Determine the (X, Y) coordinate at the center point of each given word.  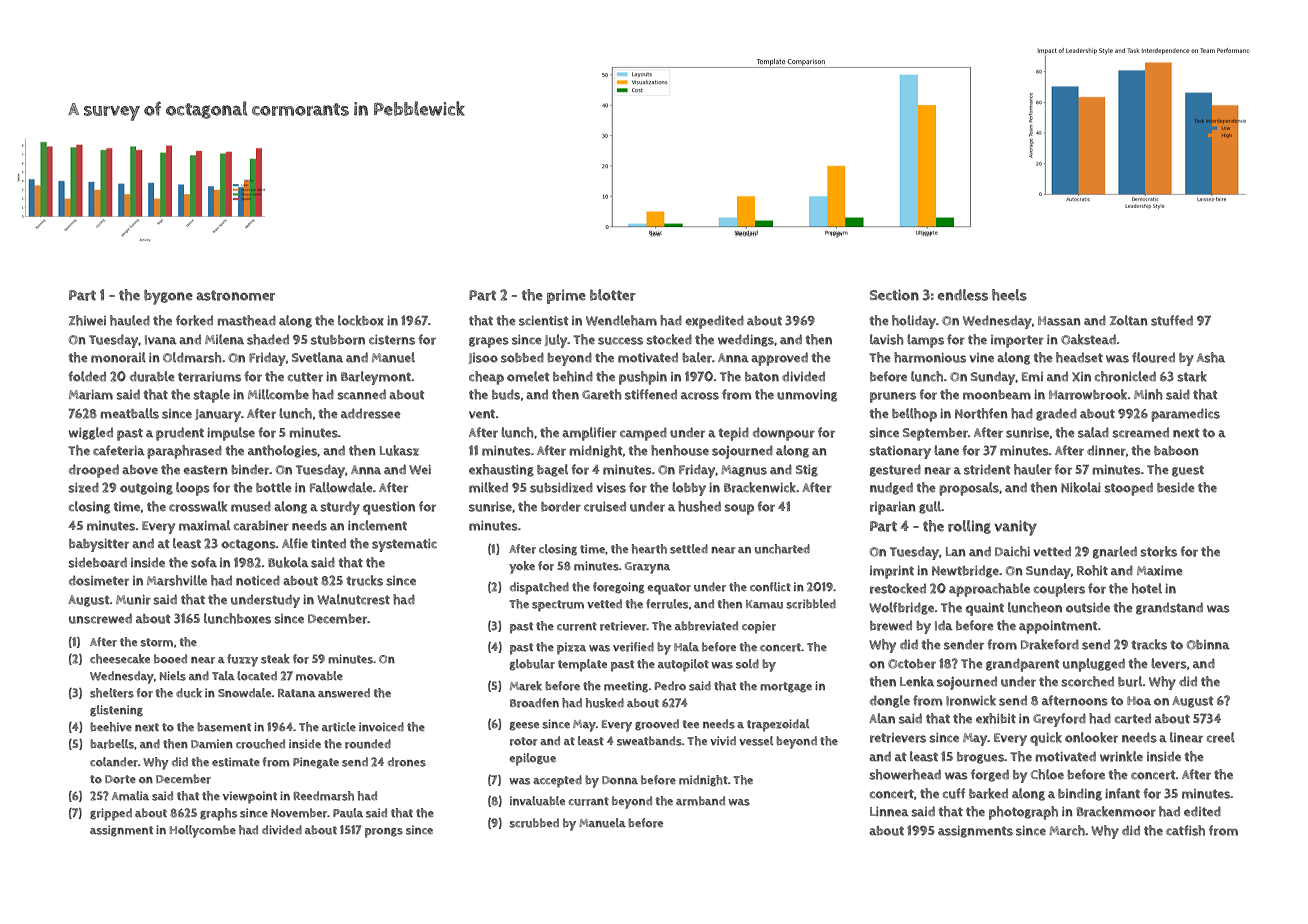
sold (747, 664)
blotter (613, 295)
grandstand (1169, 608)
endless (963, 295)
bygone (168, 297)
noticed (258, 580)
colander (114, 762)
